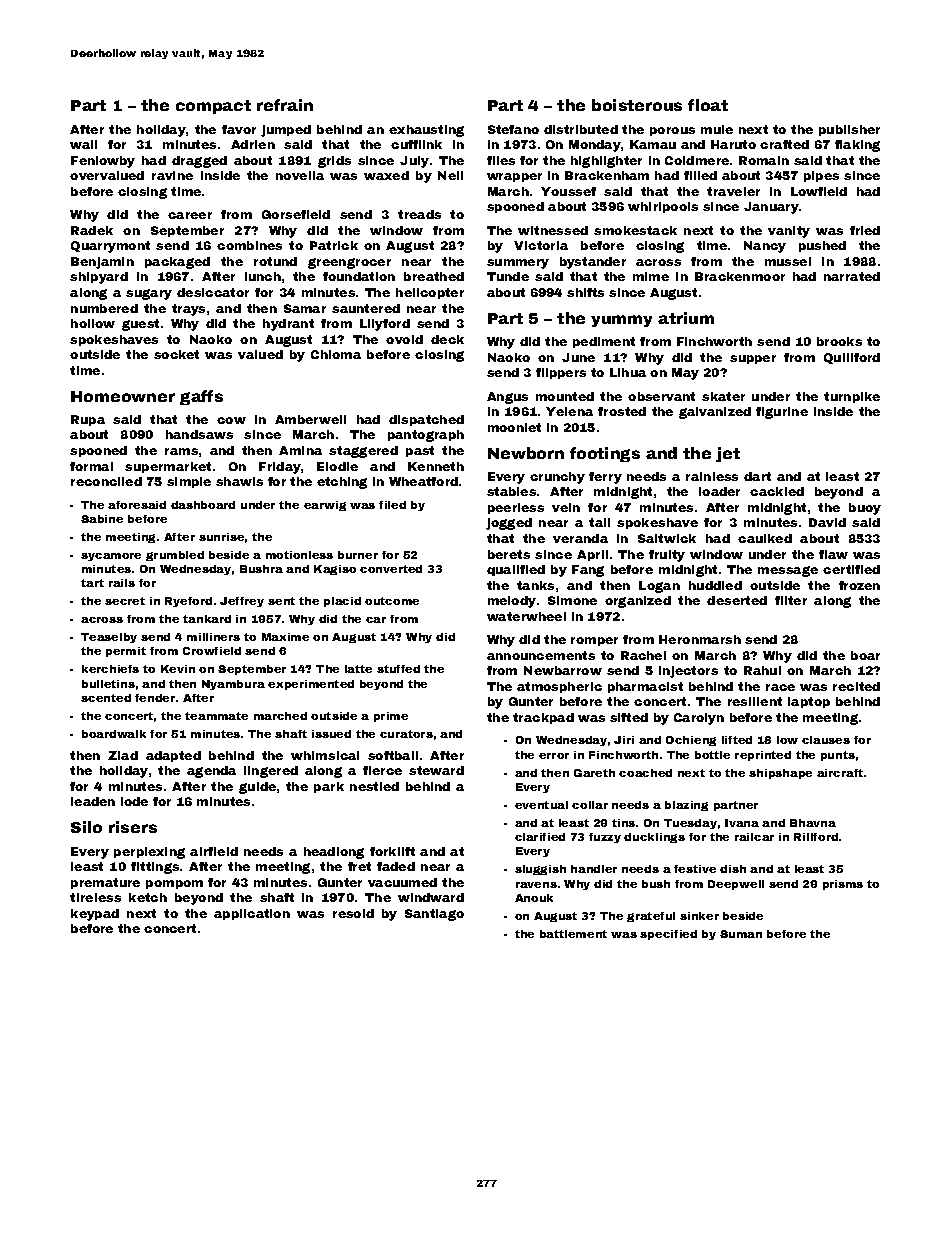 The width and height of the document is (952, 1233). What do you see at coordinates (285, 105) in the document?
I see `refrain` at bounding box center [285, 105].
